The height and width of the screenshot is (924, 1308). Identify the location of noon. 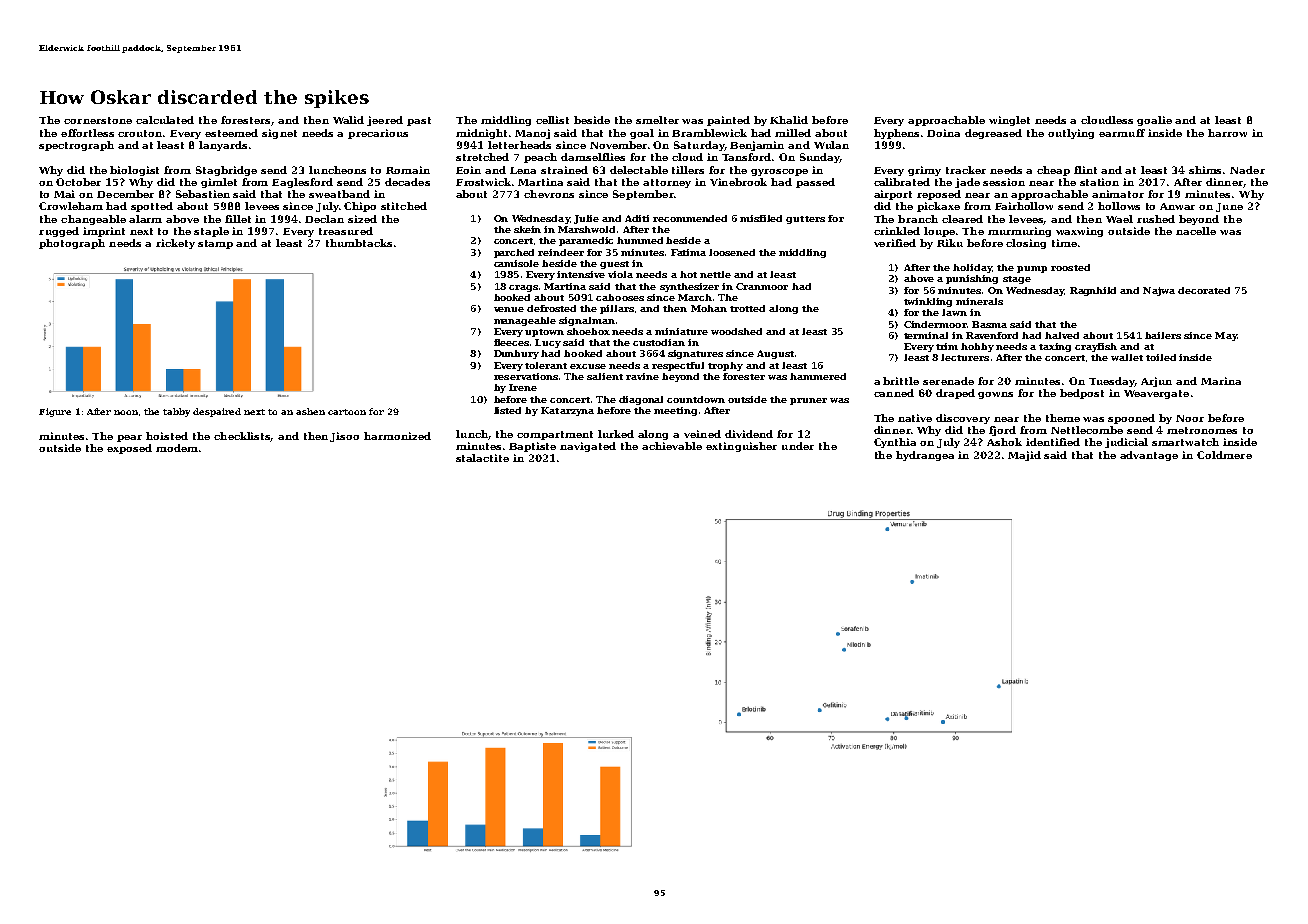
(126, 412).
